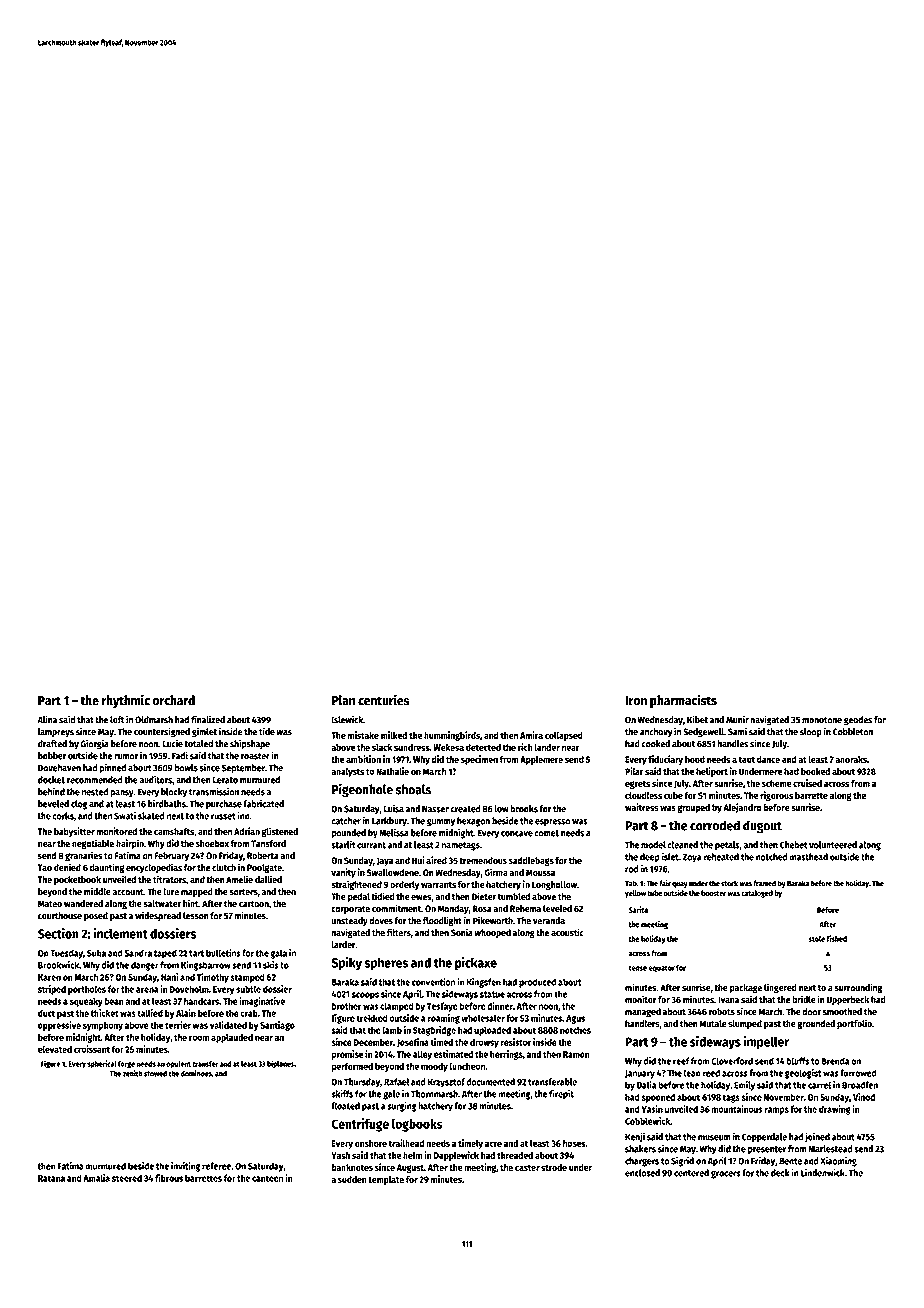 The image size is (924, 1308). Describe the element at coordinates (815, 771) in the image. I see `booked` at that location.
